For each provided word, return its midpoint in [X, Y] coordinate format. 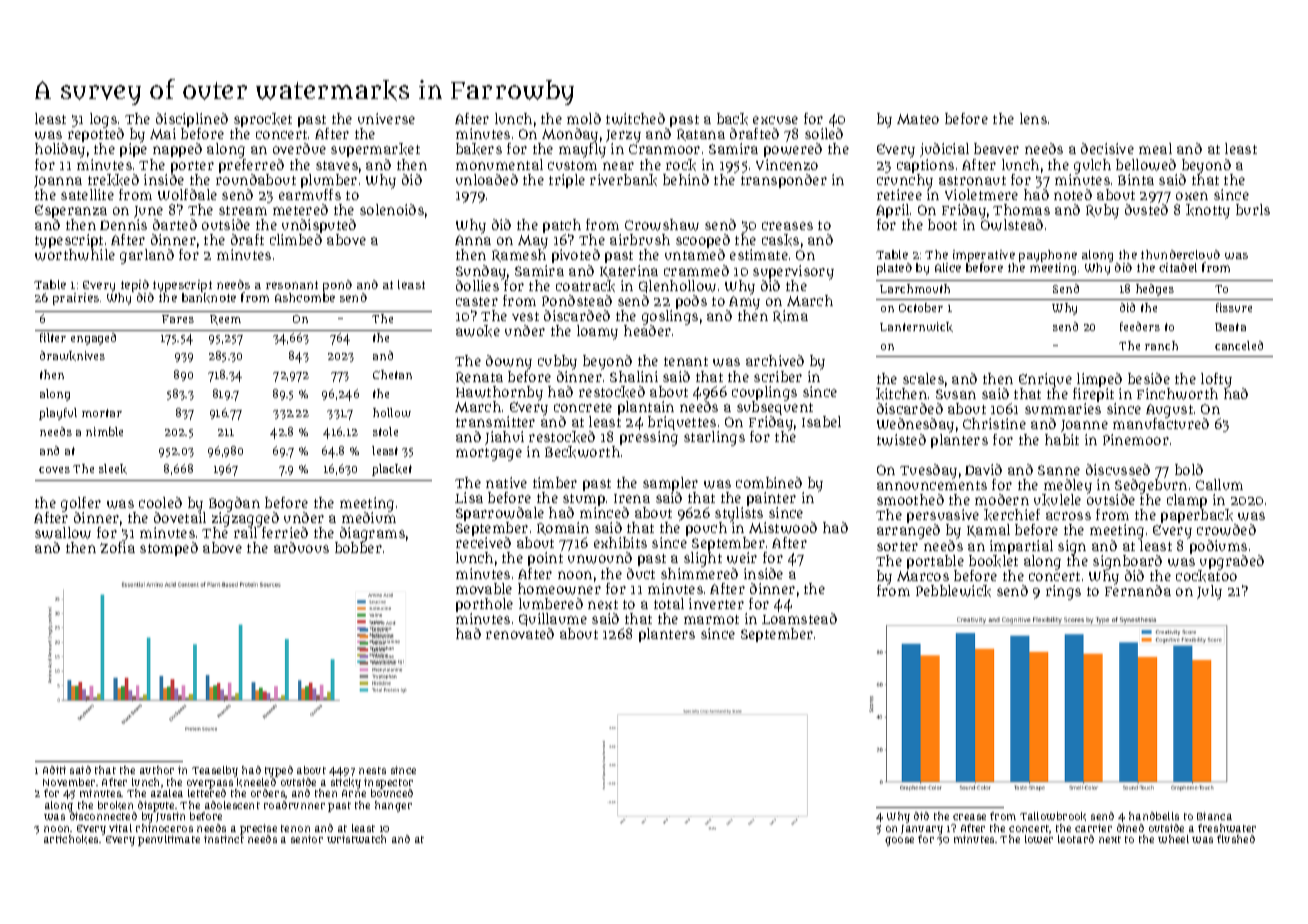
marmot [711, 619]
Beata [1230, 327]
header [647, 330]
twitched [635, 119]
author [157, 770]
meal [1155, 148]
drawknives [72, 356]
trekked [113, 180]
